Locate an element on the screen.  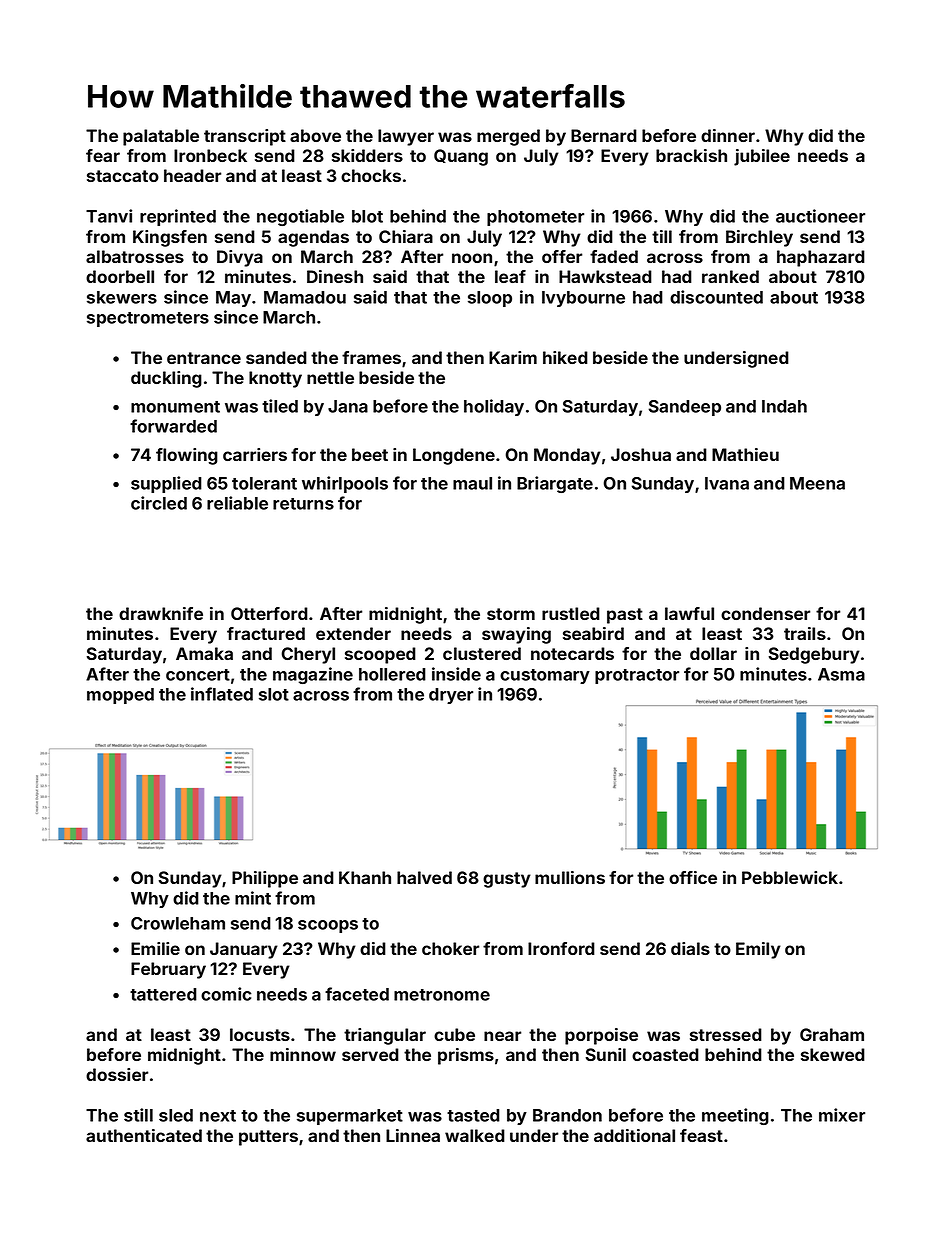
Philippe is located at coordinates (265, 879).
